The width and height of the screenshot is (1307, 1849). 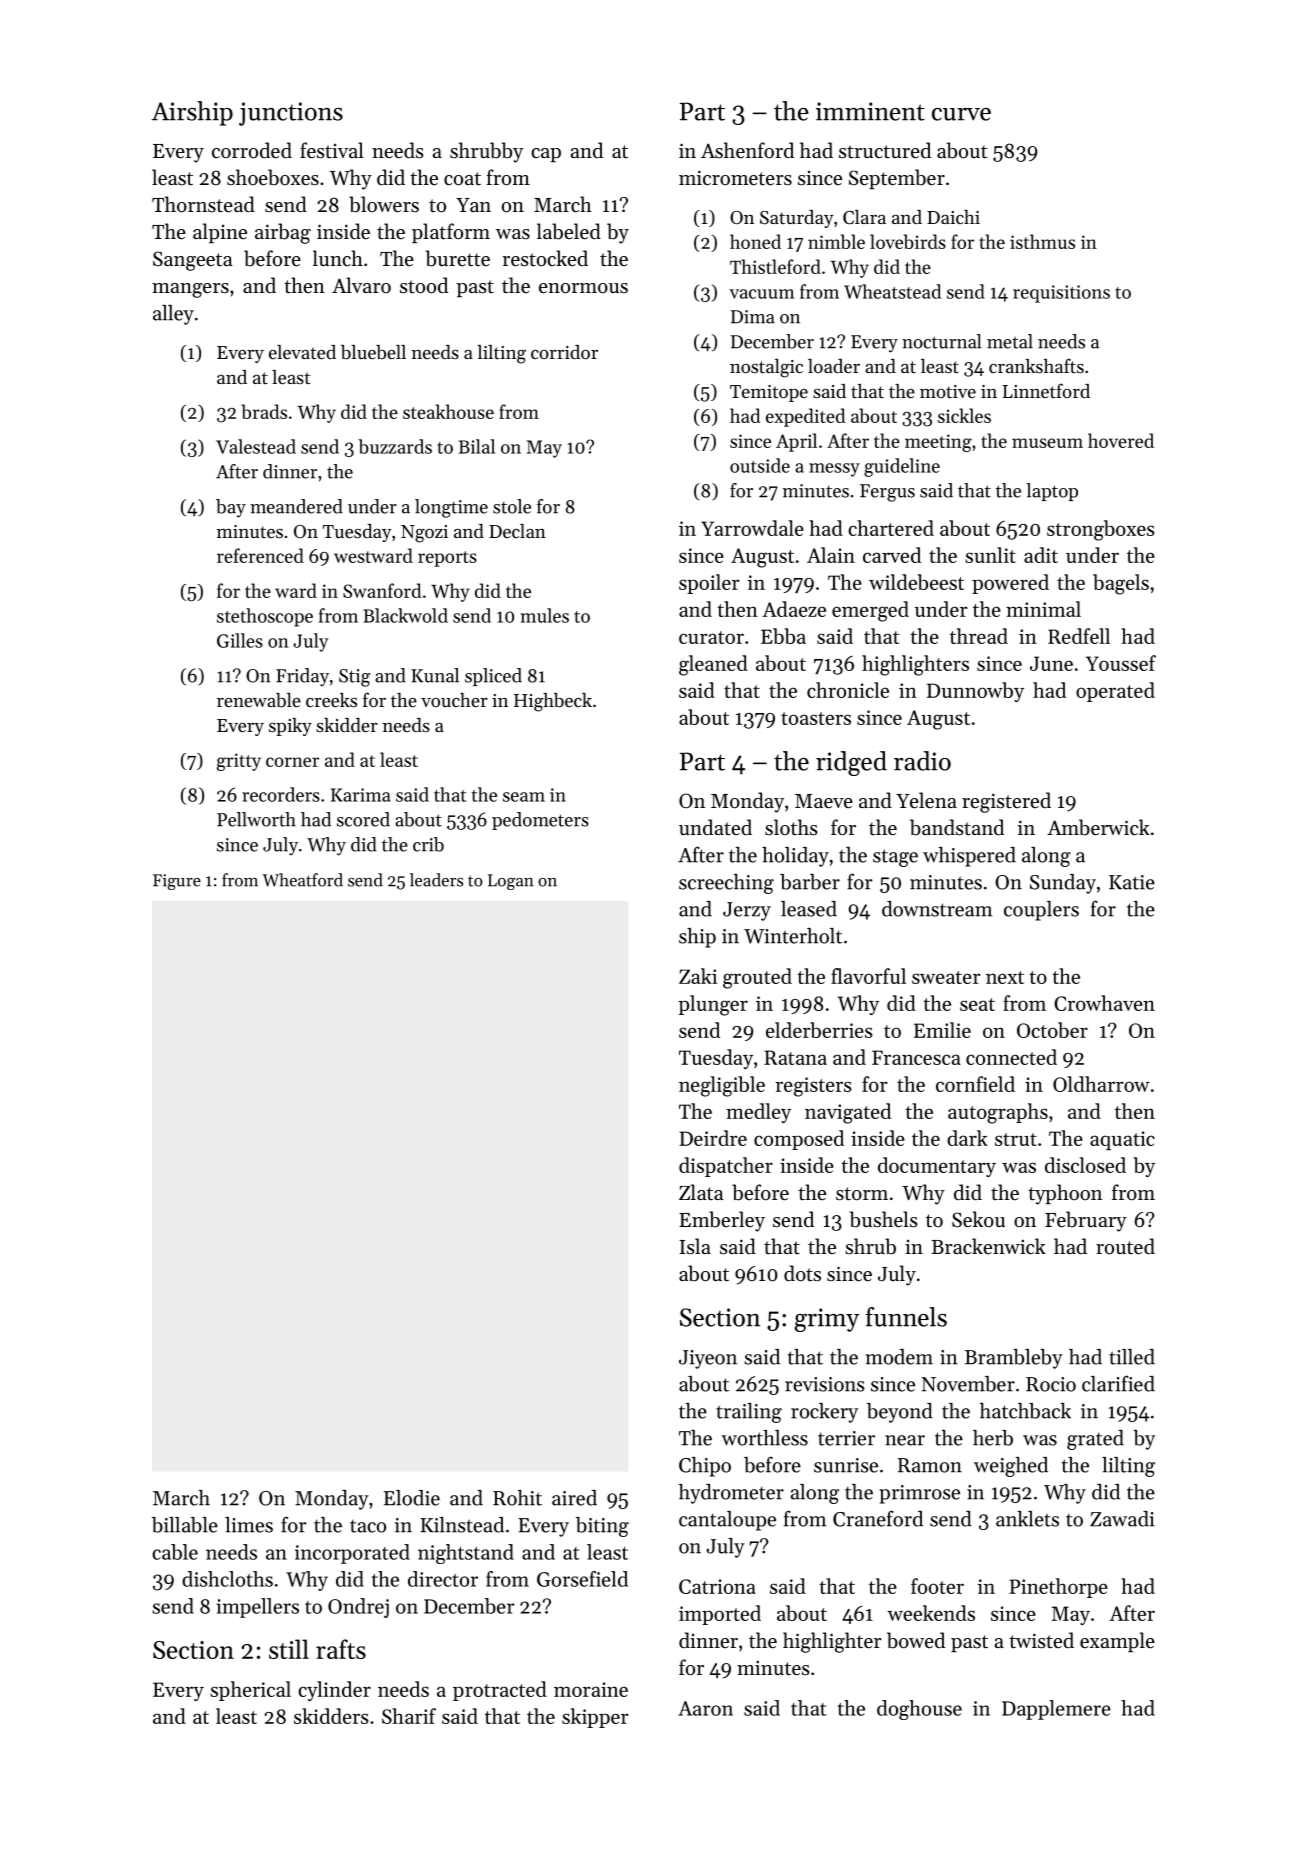 What do you see at coordinates (713, 1138) in the screenshot?
I see `Deirdre` at bounding box center [713, 1138].
